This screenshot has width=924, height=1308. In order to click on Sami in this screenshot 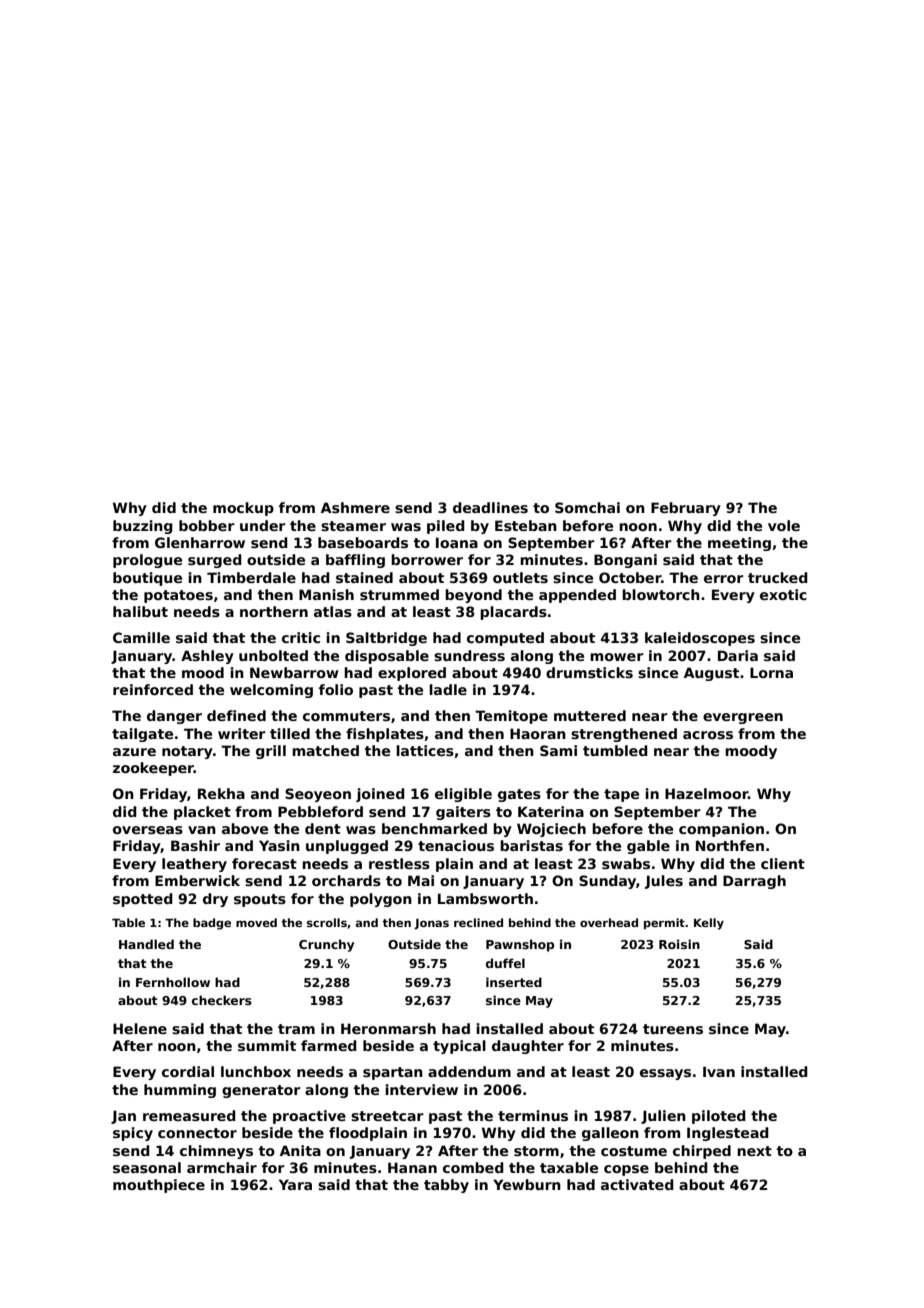, I will do `click(558, 750)`.
